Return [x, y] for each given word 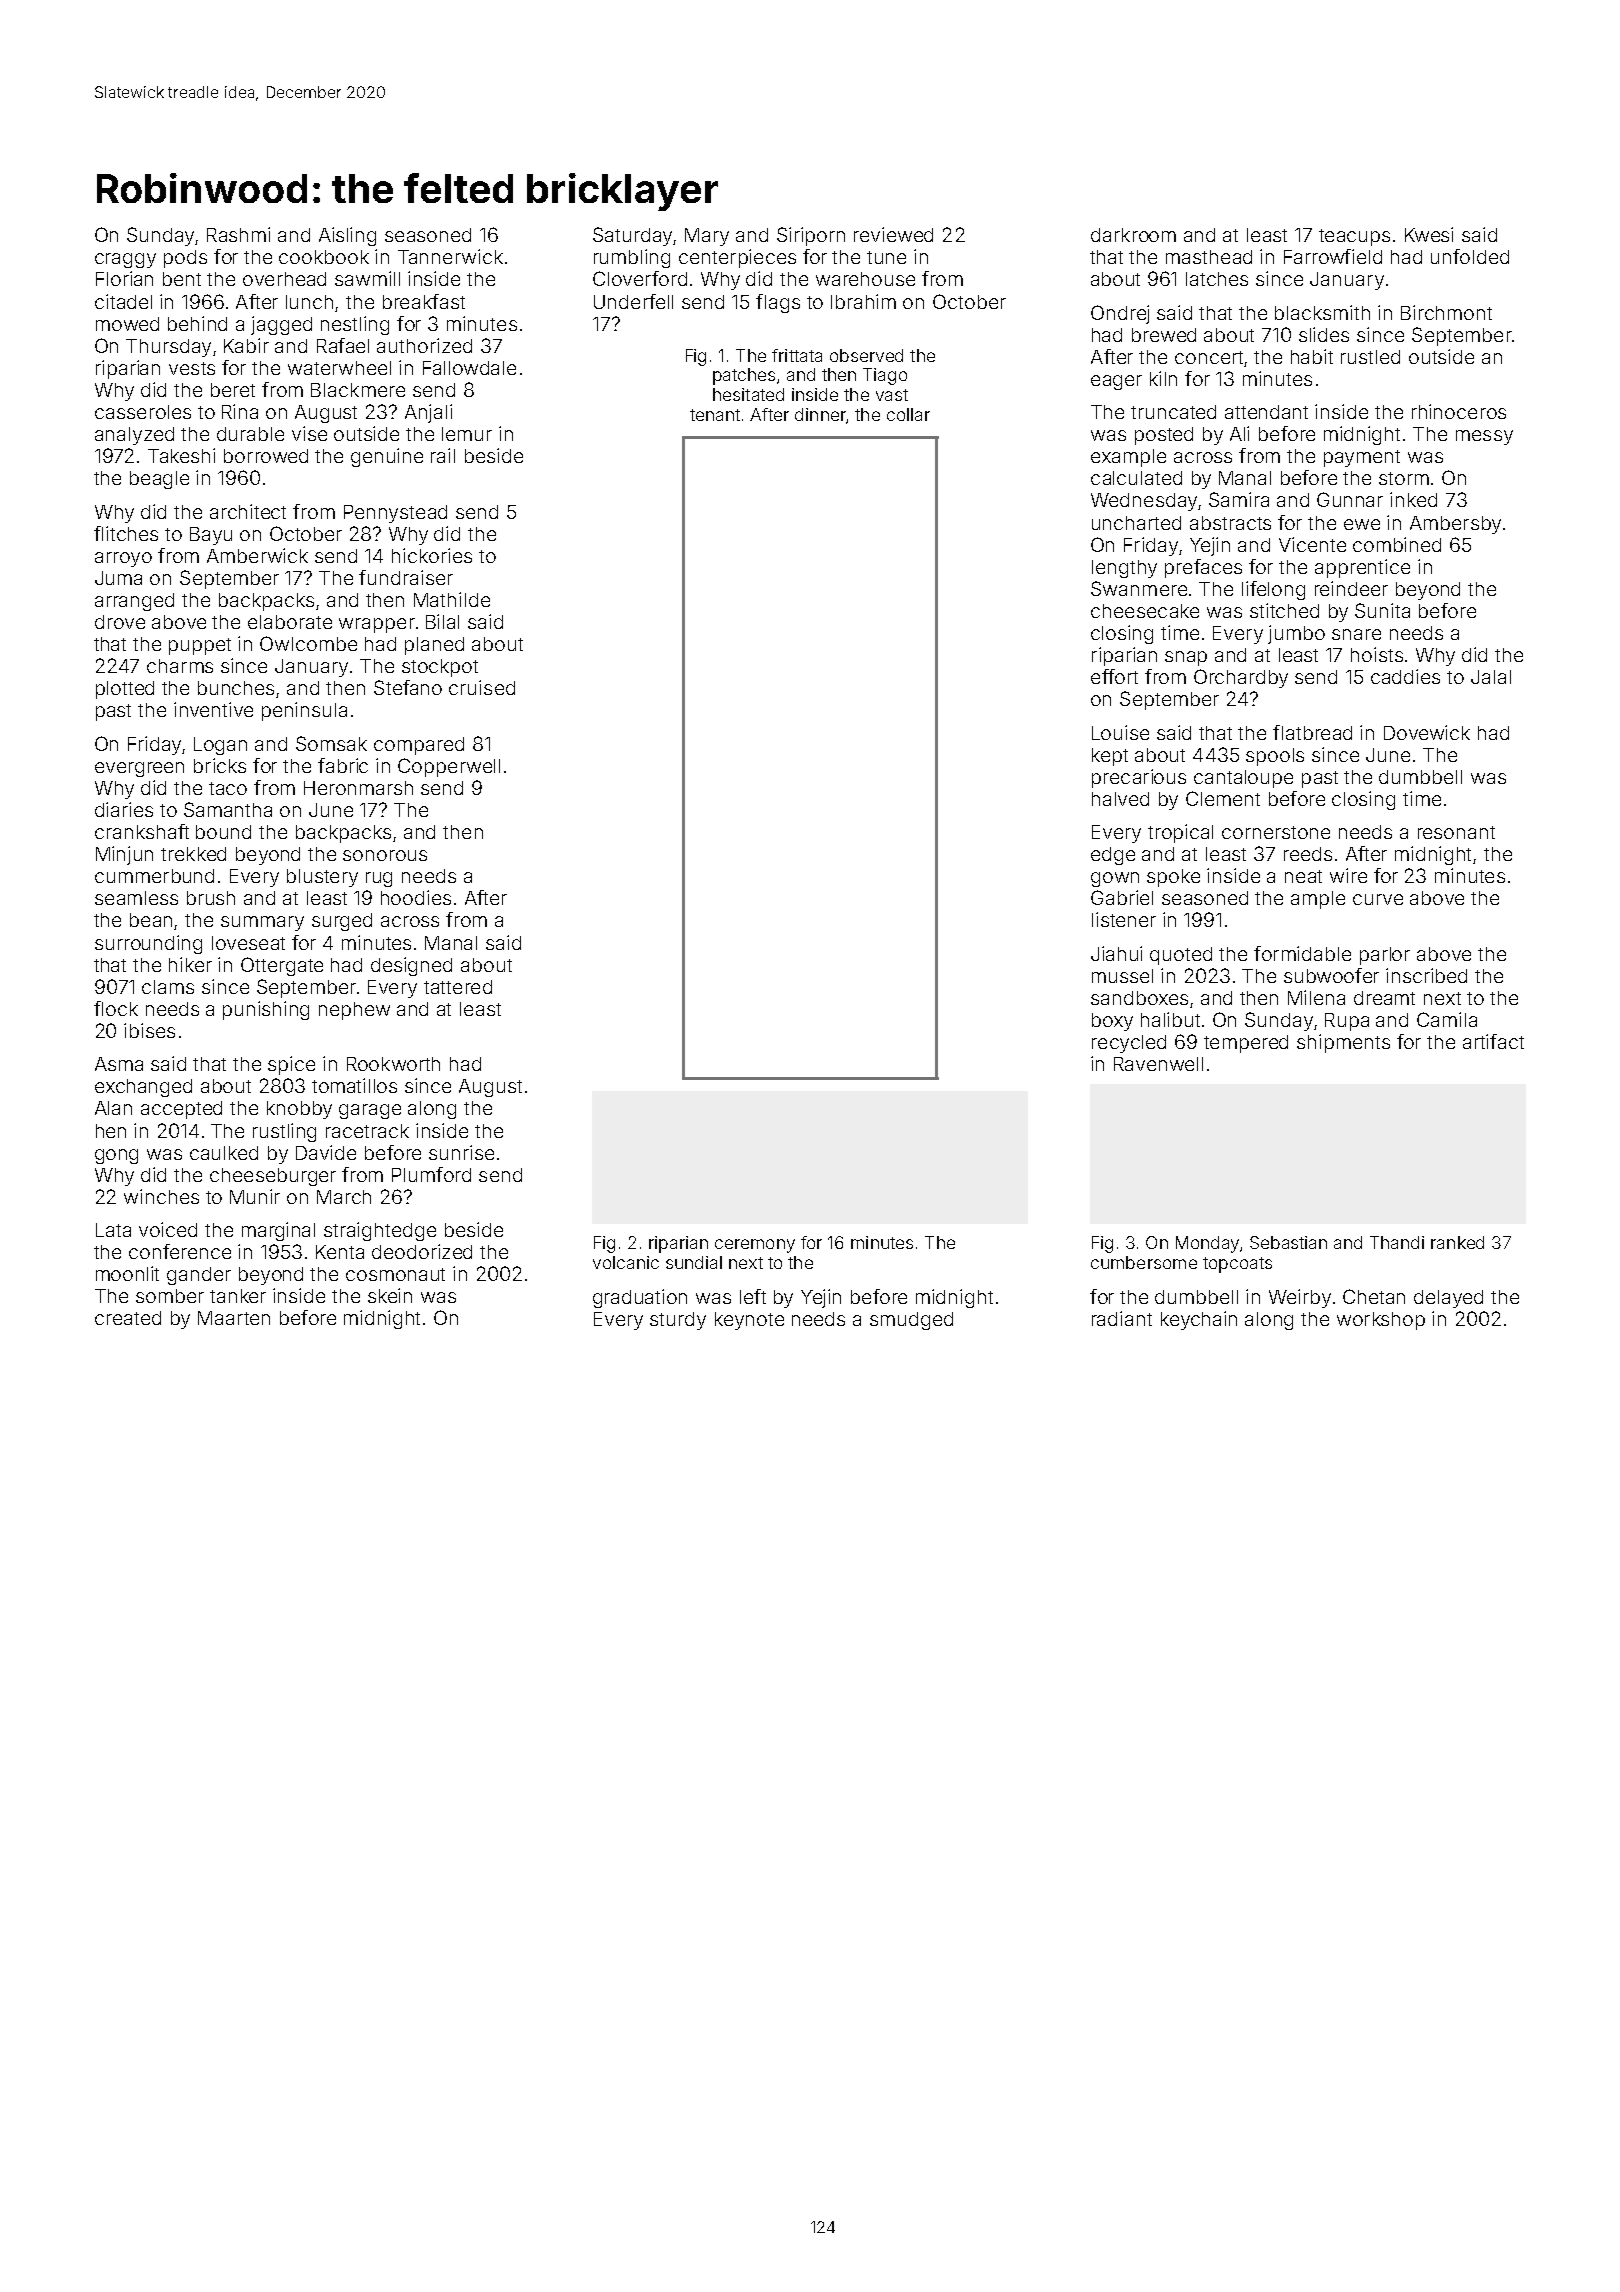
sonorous [385, 855]
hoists [1377, 654]
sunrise [461, 1152]
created [128, 1318]
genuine [387, 457]
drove [120, 622]
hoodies [416, 897]
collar [908, 414]
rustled [1370, 357]
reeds [1308, 854]
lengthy [1124, 569]
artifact [1493, 1041]
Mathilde [452, 599]
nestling [355, 325]
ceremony [755, 1246]
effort [1114, 676]
